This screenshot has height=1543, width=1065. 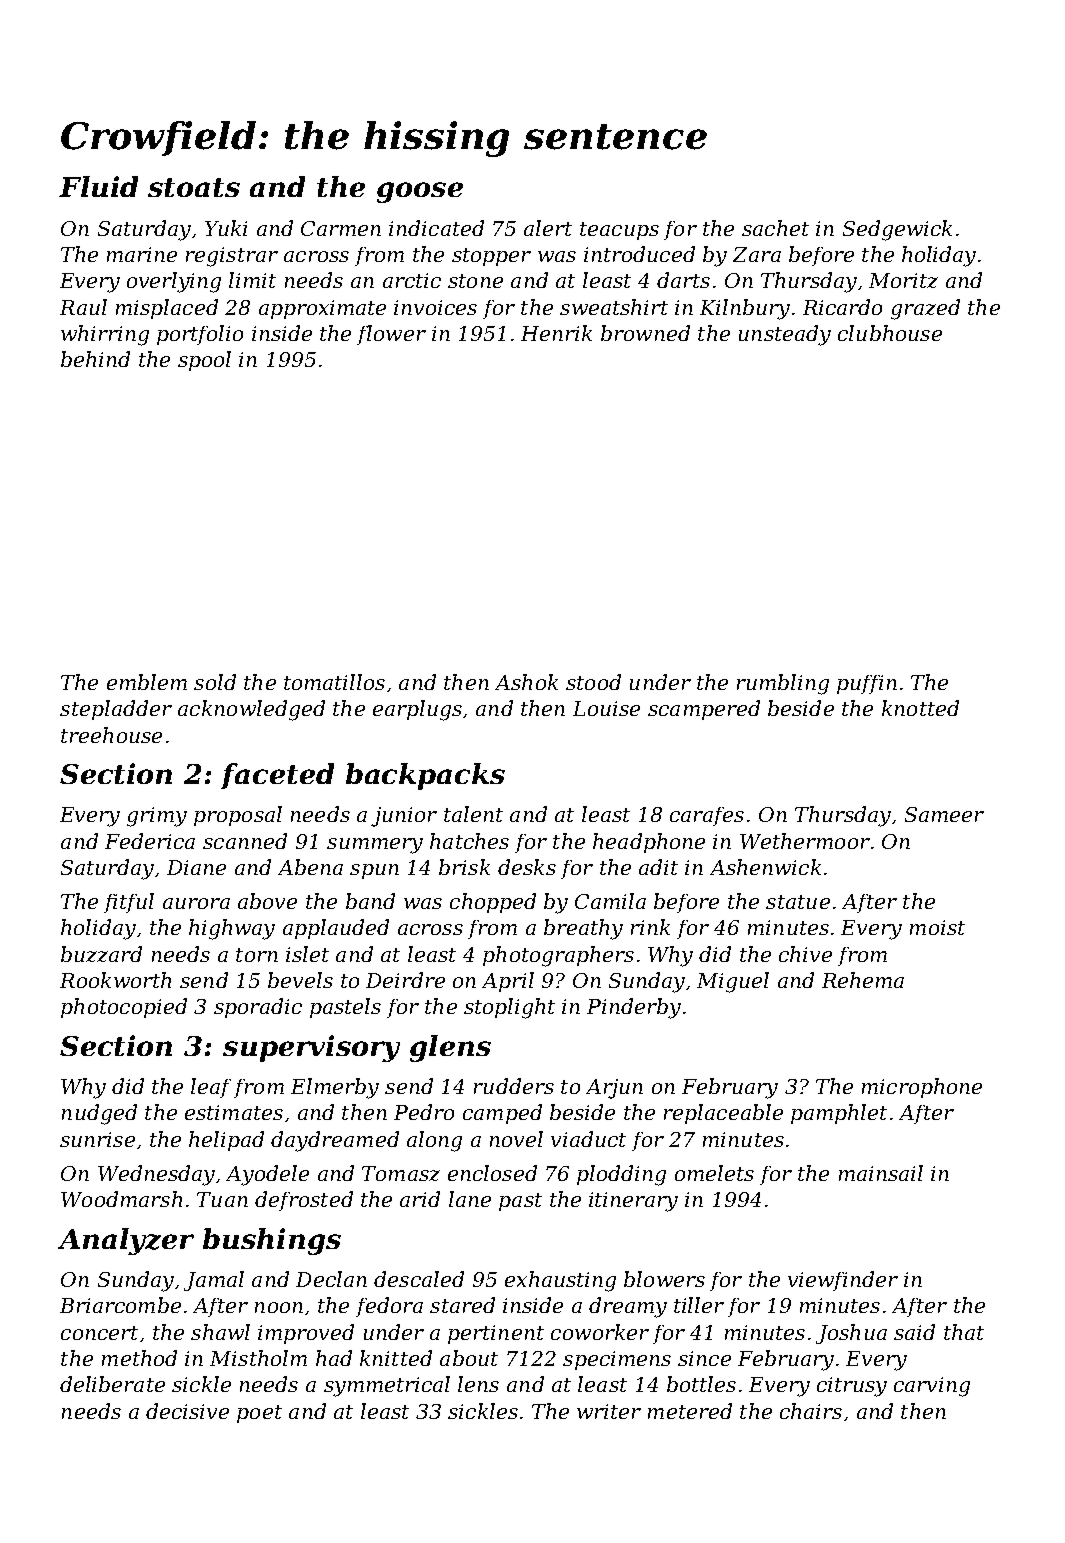 I want to click on misplaced, so click(x=167, y=309).
